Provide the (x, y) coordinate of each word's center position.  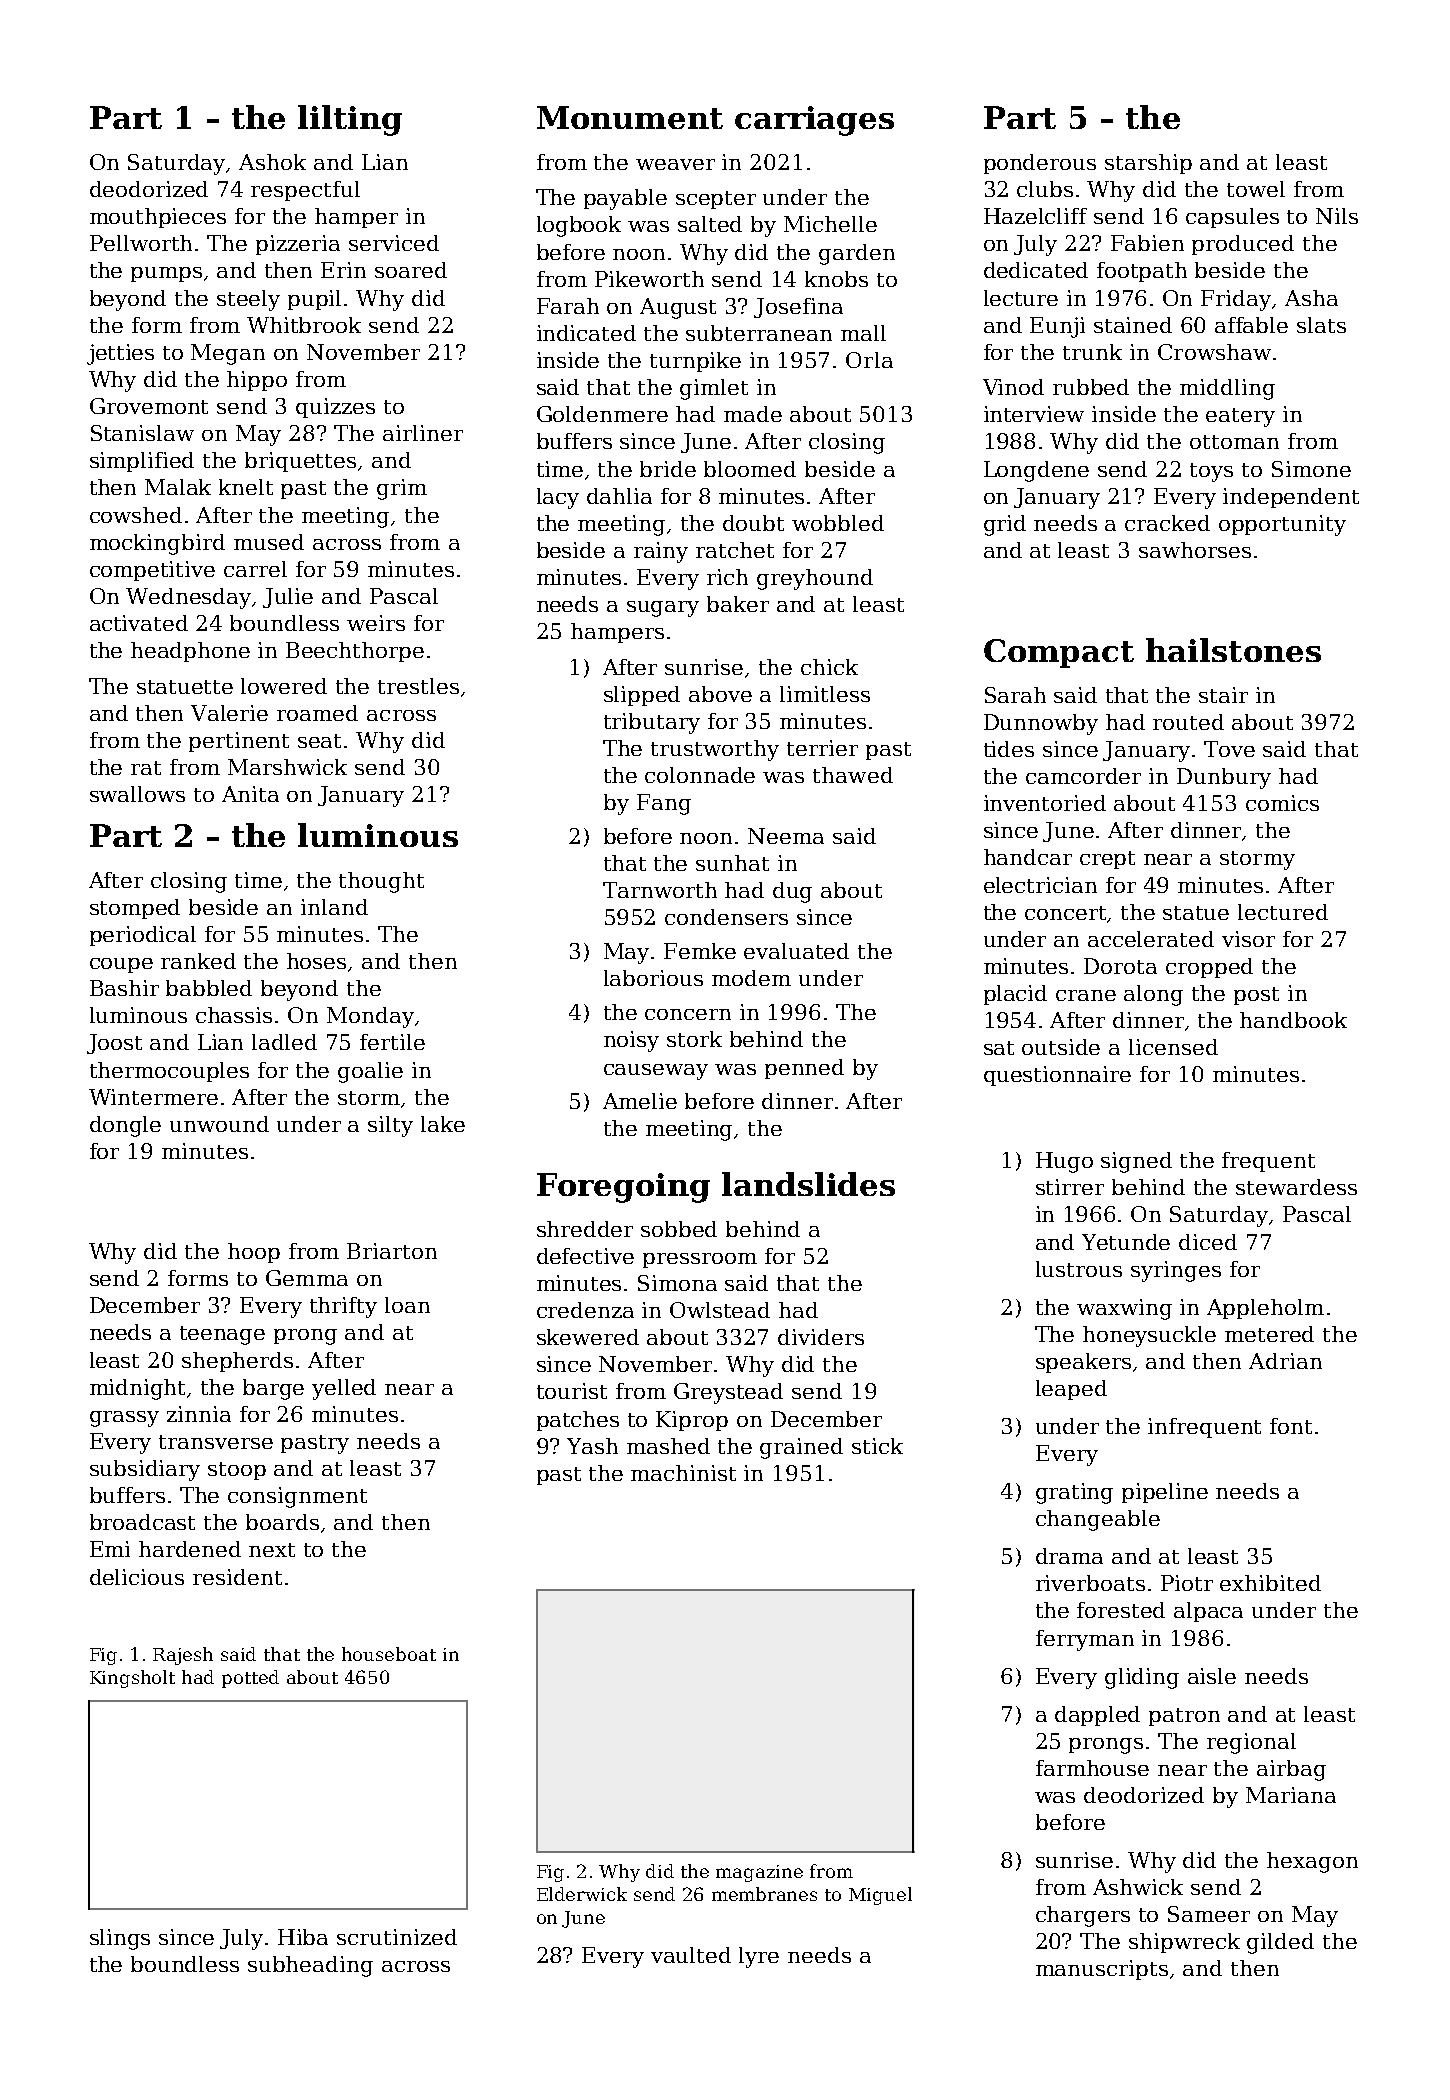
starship (1148, 164)
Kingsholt (132, 1679)
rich (727, 577)
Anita (250, 794)
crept (1107, 860)
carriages (814, 121)
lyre (759, 1957)
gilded (1280, 1943)
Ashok (272, 162)
